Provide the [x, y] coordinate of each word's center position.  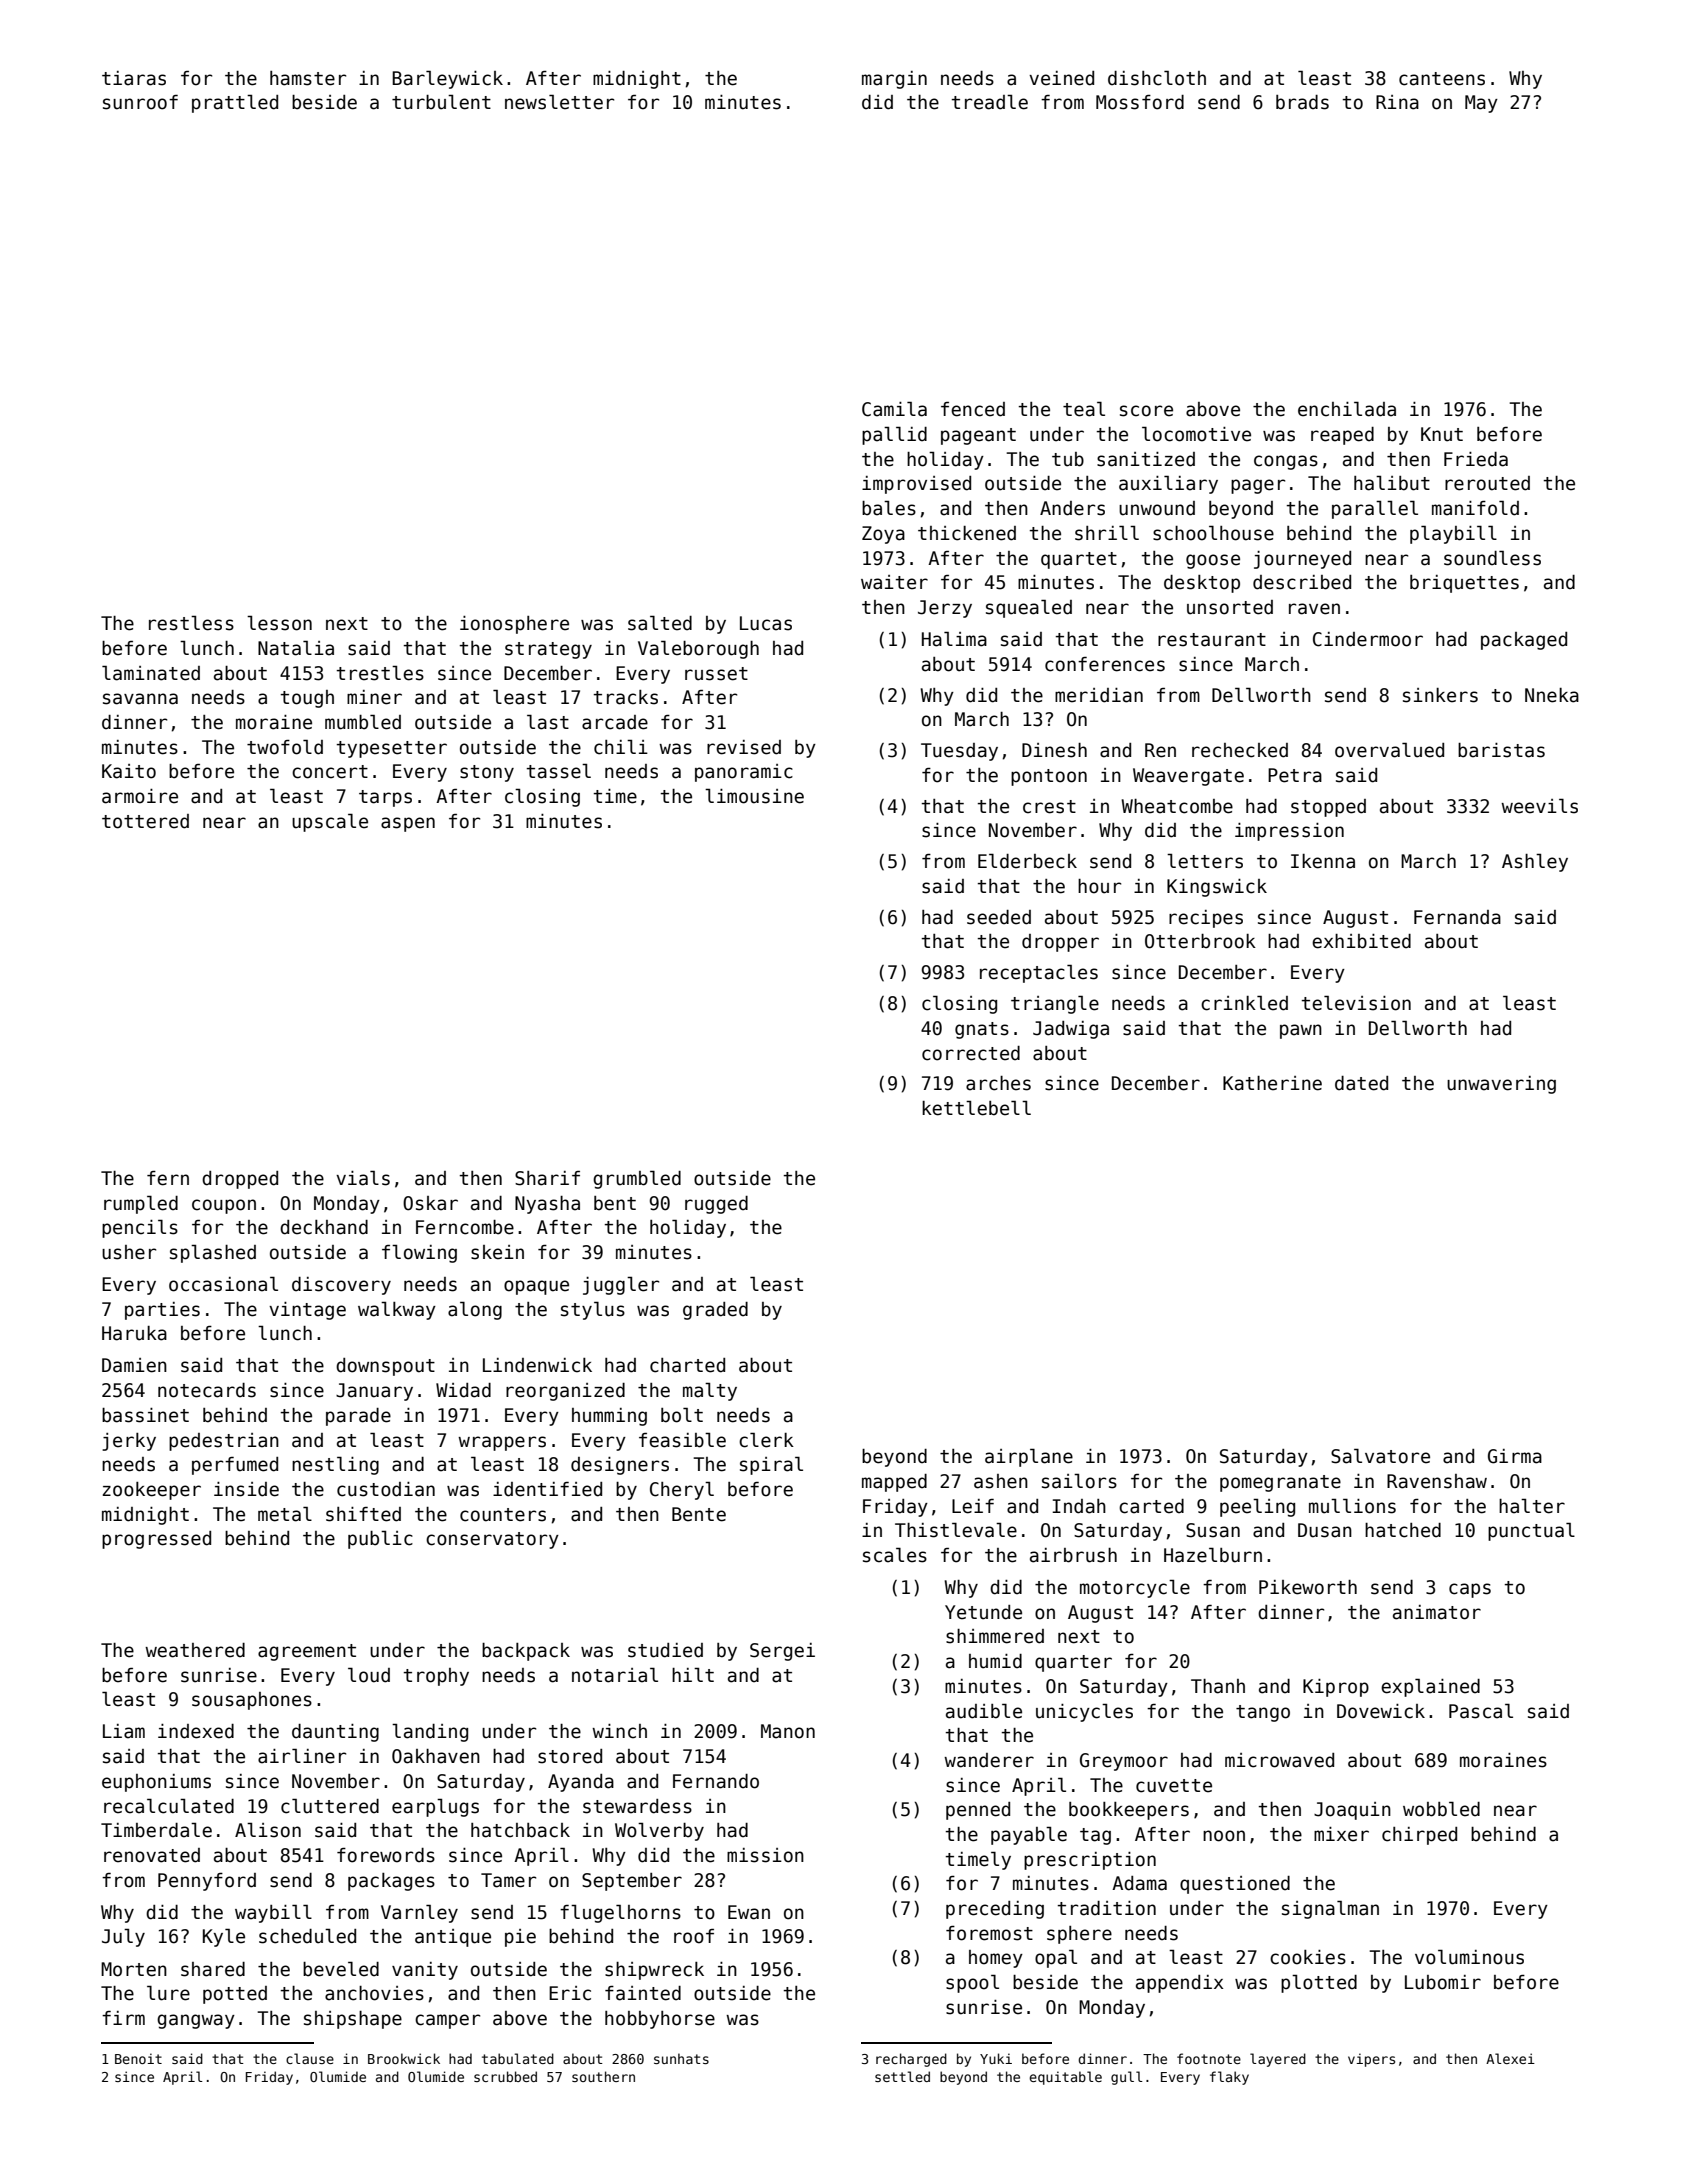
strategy [548, 650]
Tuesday [959, 752]
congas [1286, 462]
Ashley [1535, 862]
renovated [152, 1855]
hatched [1403, 1530]
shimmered [995, 1636]
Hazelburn [1213, 1555]
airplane [1029, 1457]
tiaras [134, 78]
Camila [894, 409]
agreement [307, 1652]
